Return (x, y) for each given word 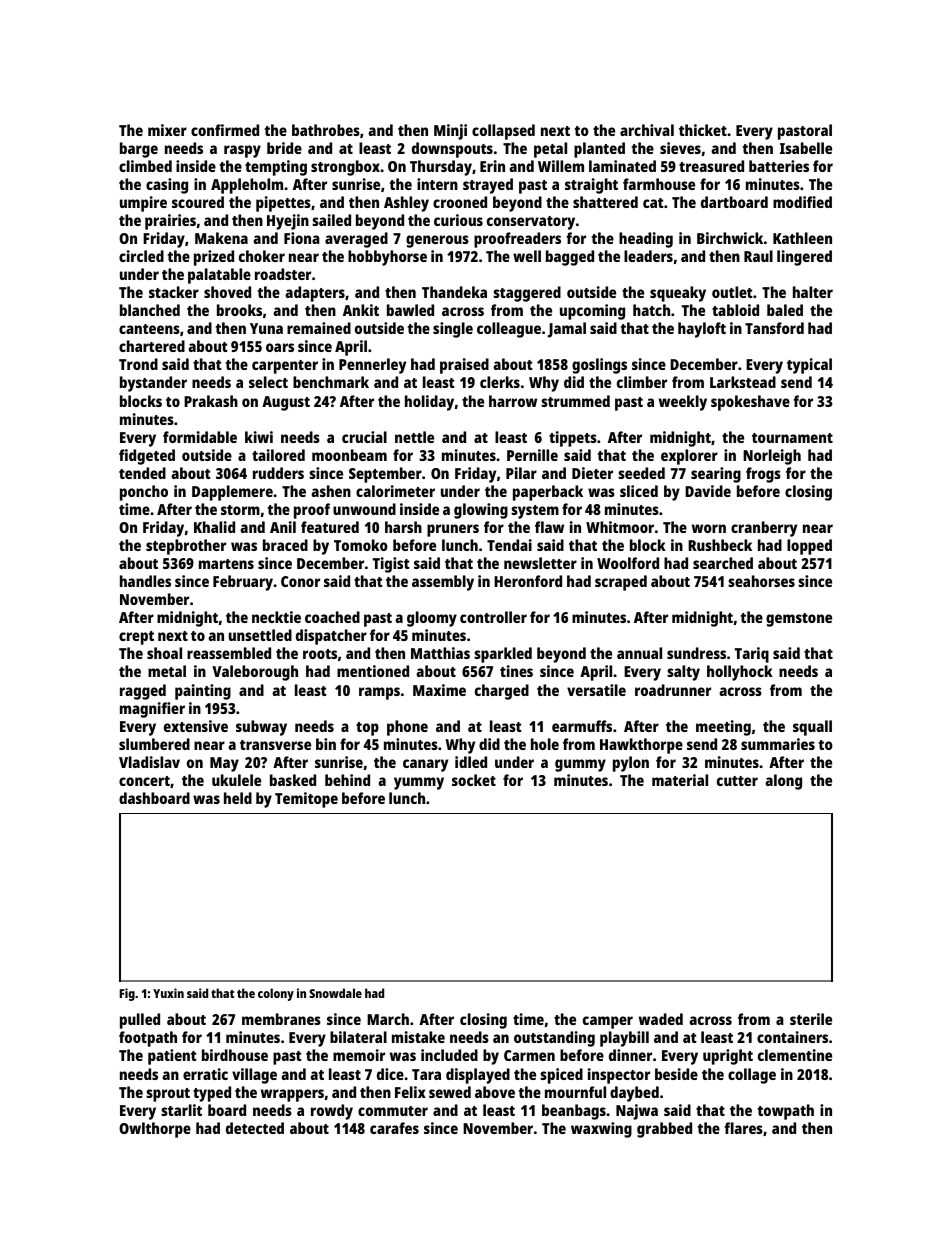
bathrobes (326, 130)
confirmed (225, 130)
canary (425, 765)
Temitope (306, 800)
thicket (703, 130)
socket (474, 780)
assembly (443, 583)
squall (812, 728)
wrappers (292, 1095)
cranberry (764, 529)
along (783, 782)
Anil (283, 527)
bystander (153, 384)
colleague (509, 330)
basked (293, 780)
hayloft (702, 330)
